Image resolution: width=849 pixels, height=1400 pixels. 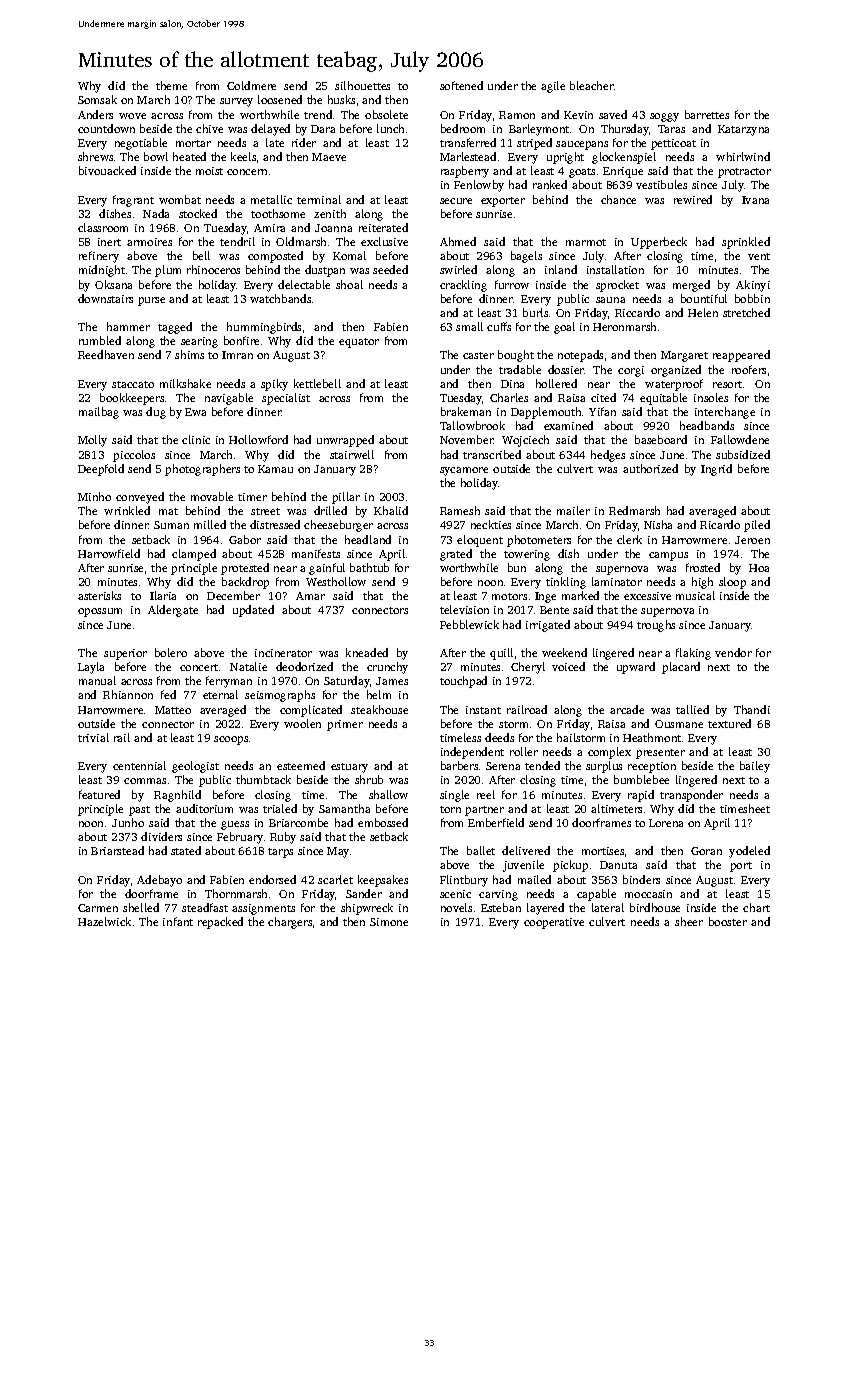 What do you see at coordinates (472, 425) in the image?
I see `Tallowbrook` at bounding box center [472, 425].
